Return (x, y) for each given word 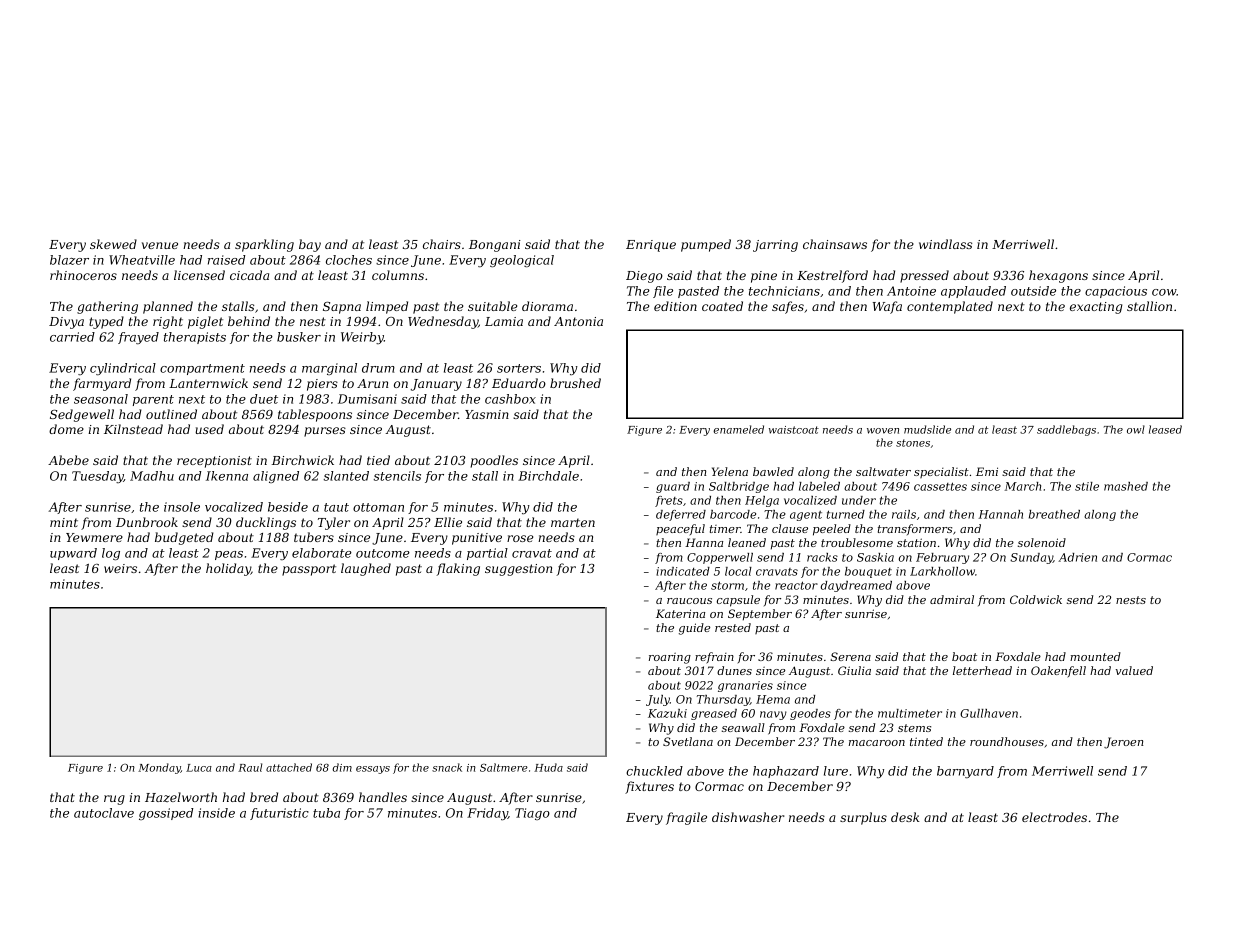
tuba (326, 813)
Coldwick (1036, 599)
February (942, 558)
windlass (945, 244)
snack (447, 767)
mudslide (927, 429)
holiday (228, 569)
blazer (69, 260)
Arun (372, 383)
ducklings (266, 523)
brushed (575, 383)
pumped (706, 245)
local (738, 571)
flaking (458, 569)
